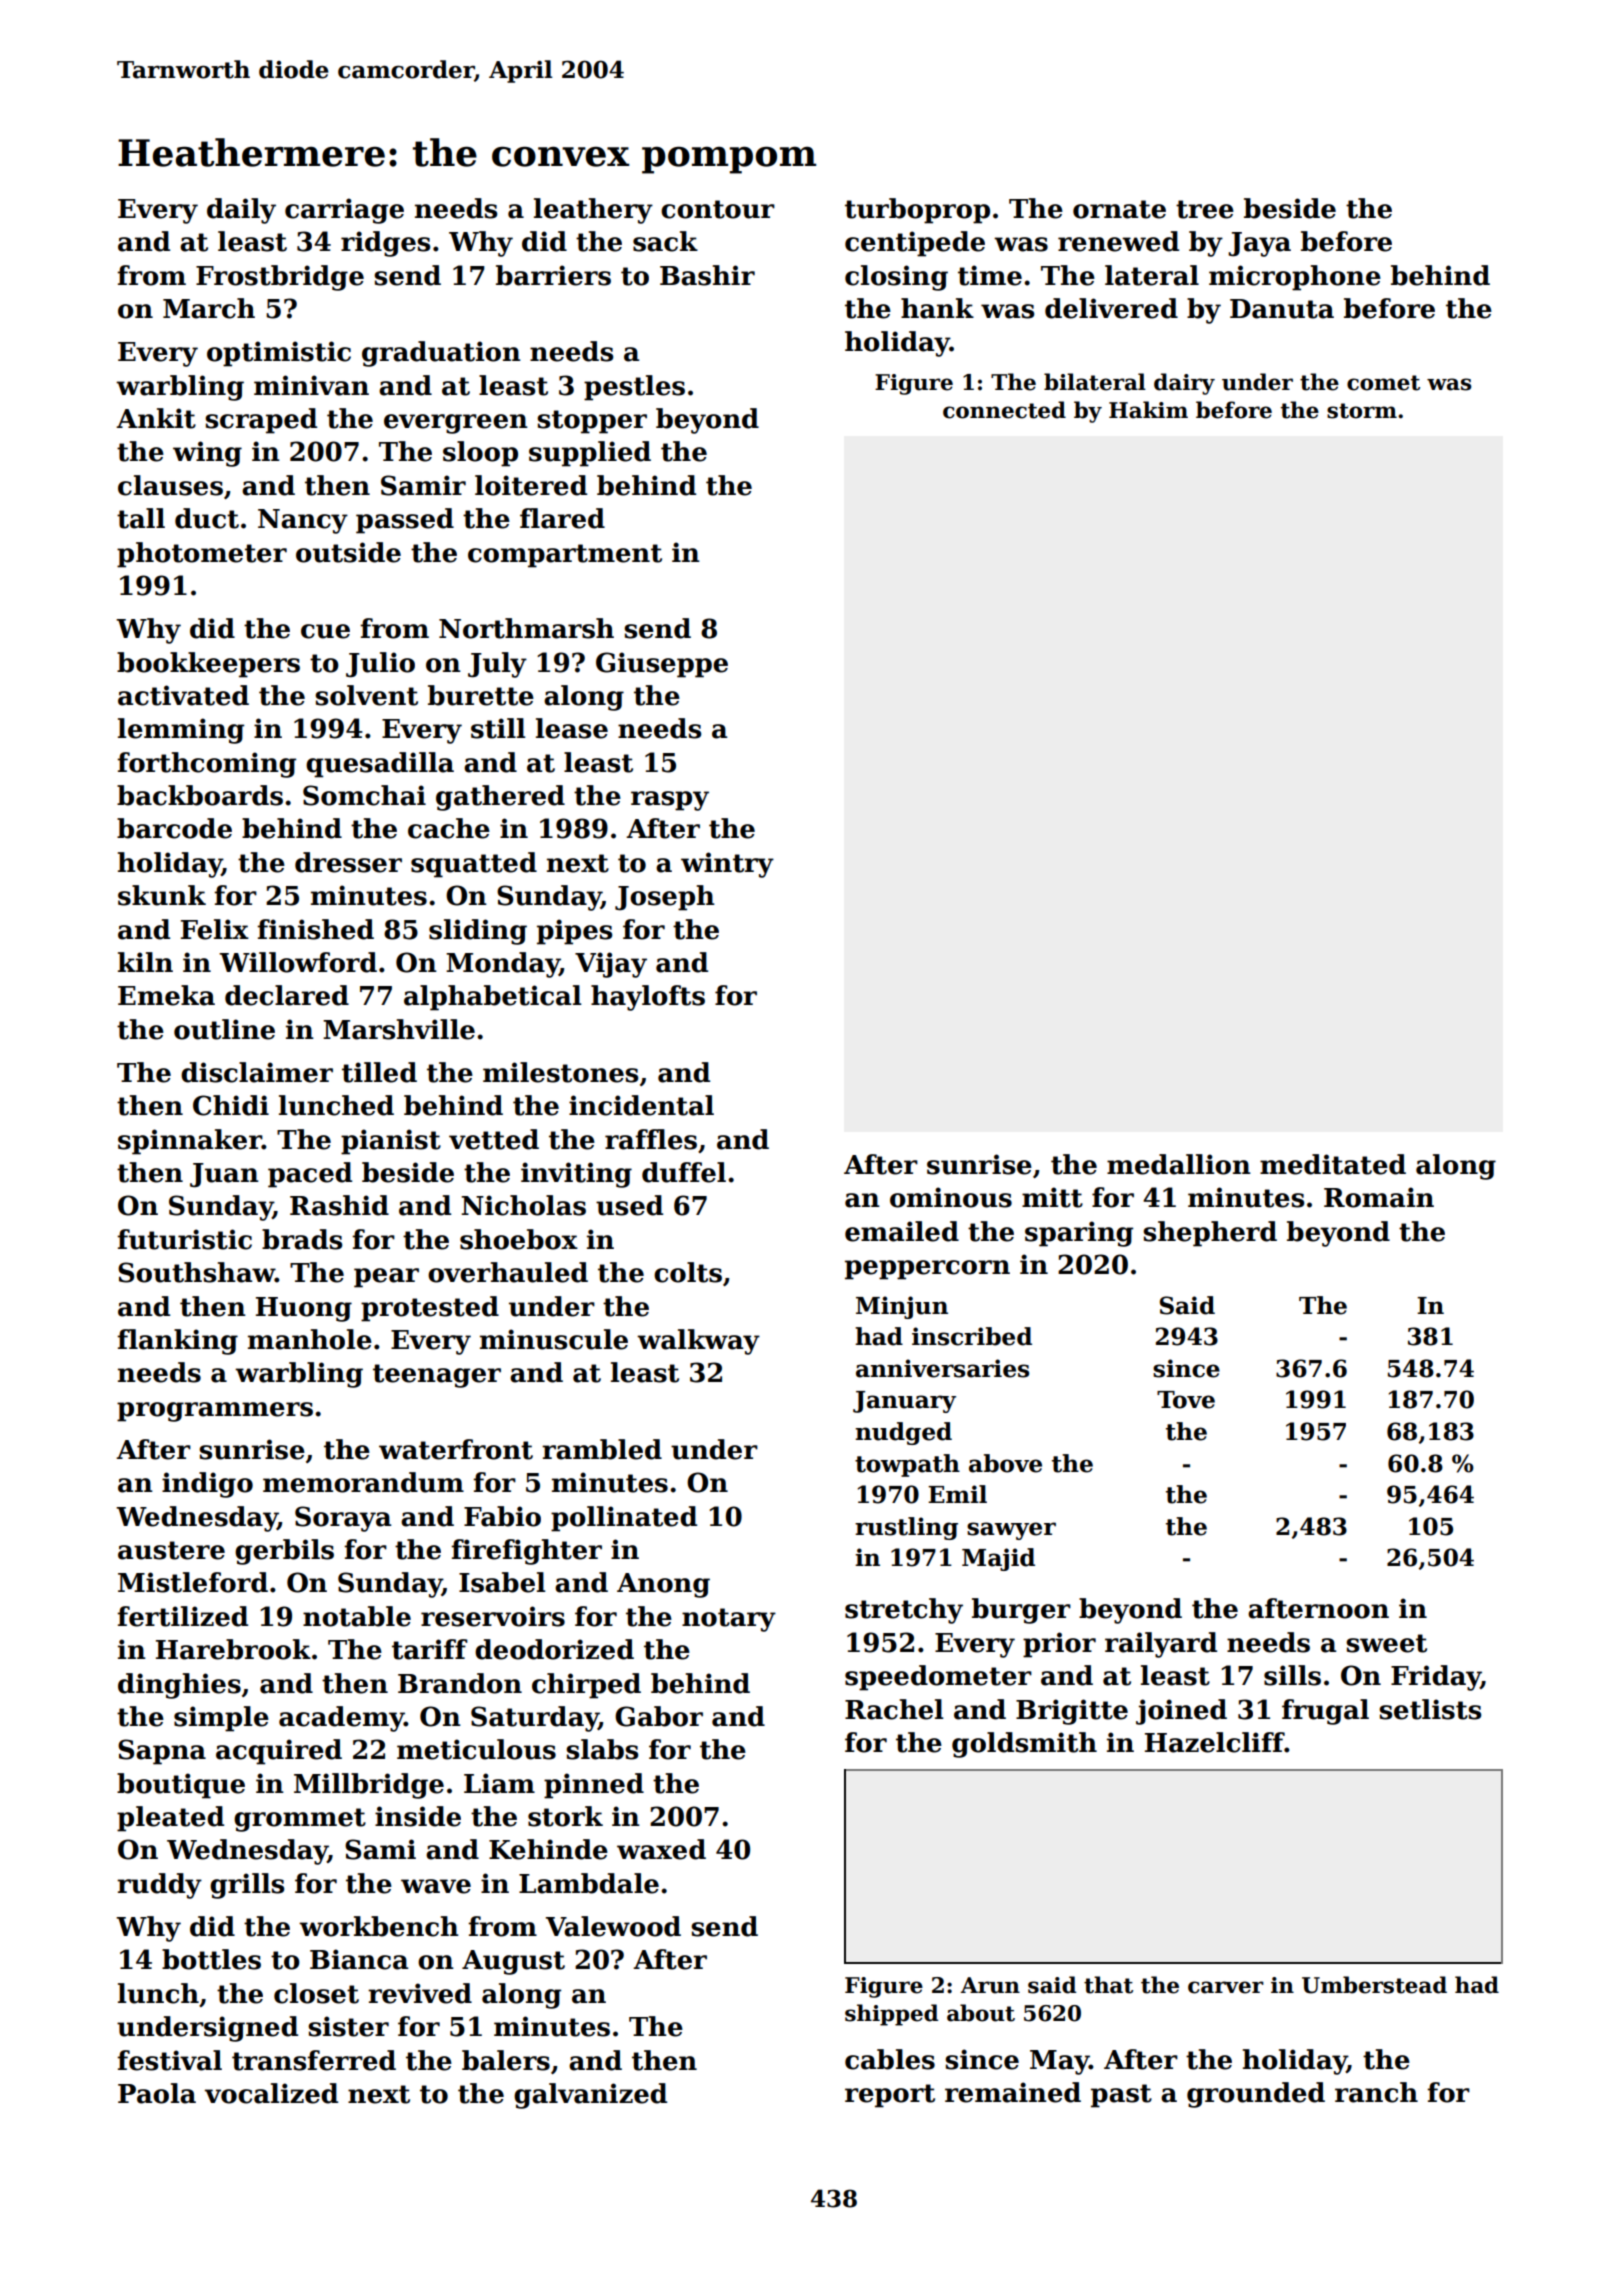  Describe the element at coordinates (663, 1585) in the image. I see `Anong` at that location.
